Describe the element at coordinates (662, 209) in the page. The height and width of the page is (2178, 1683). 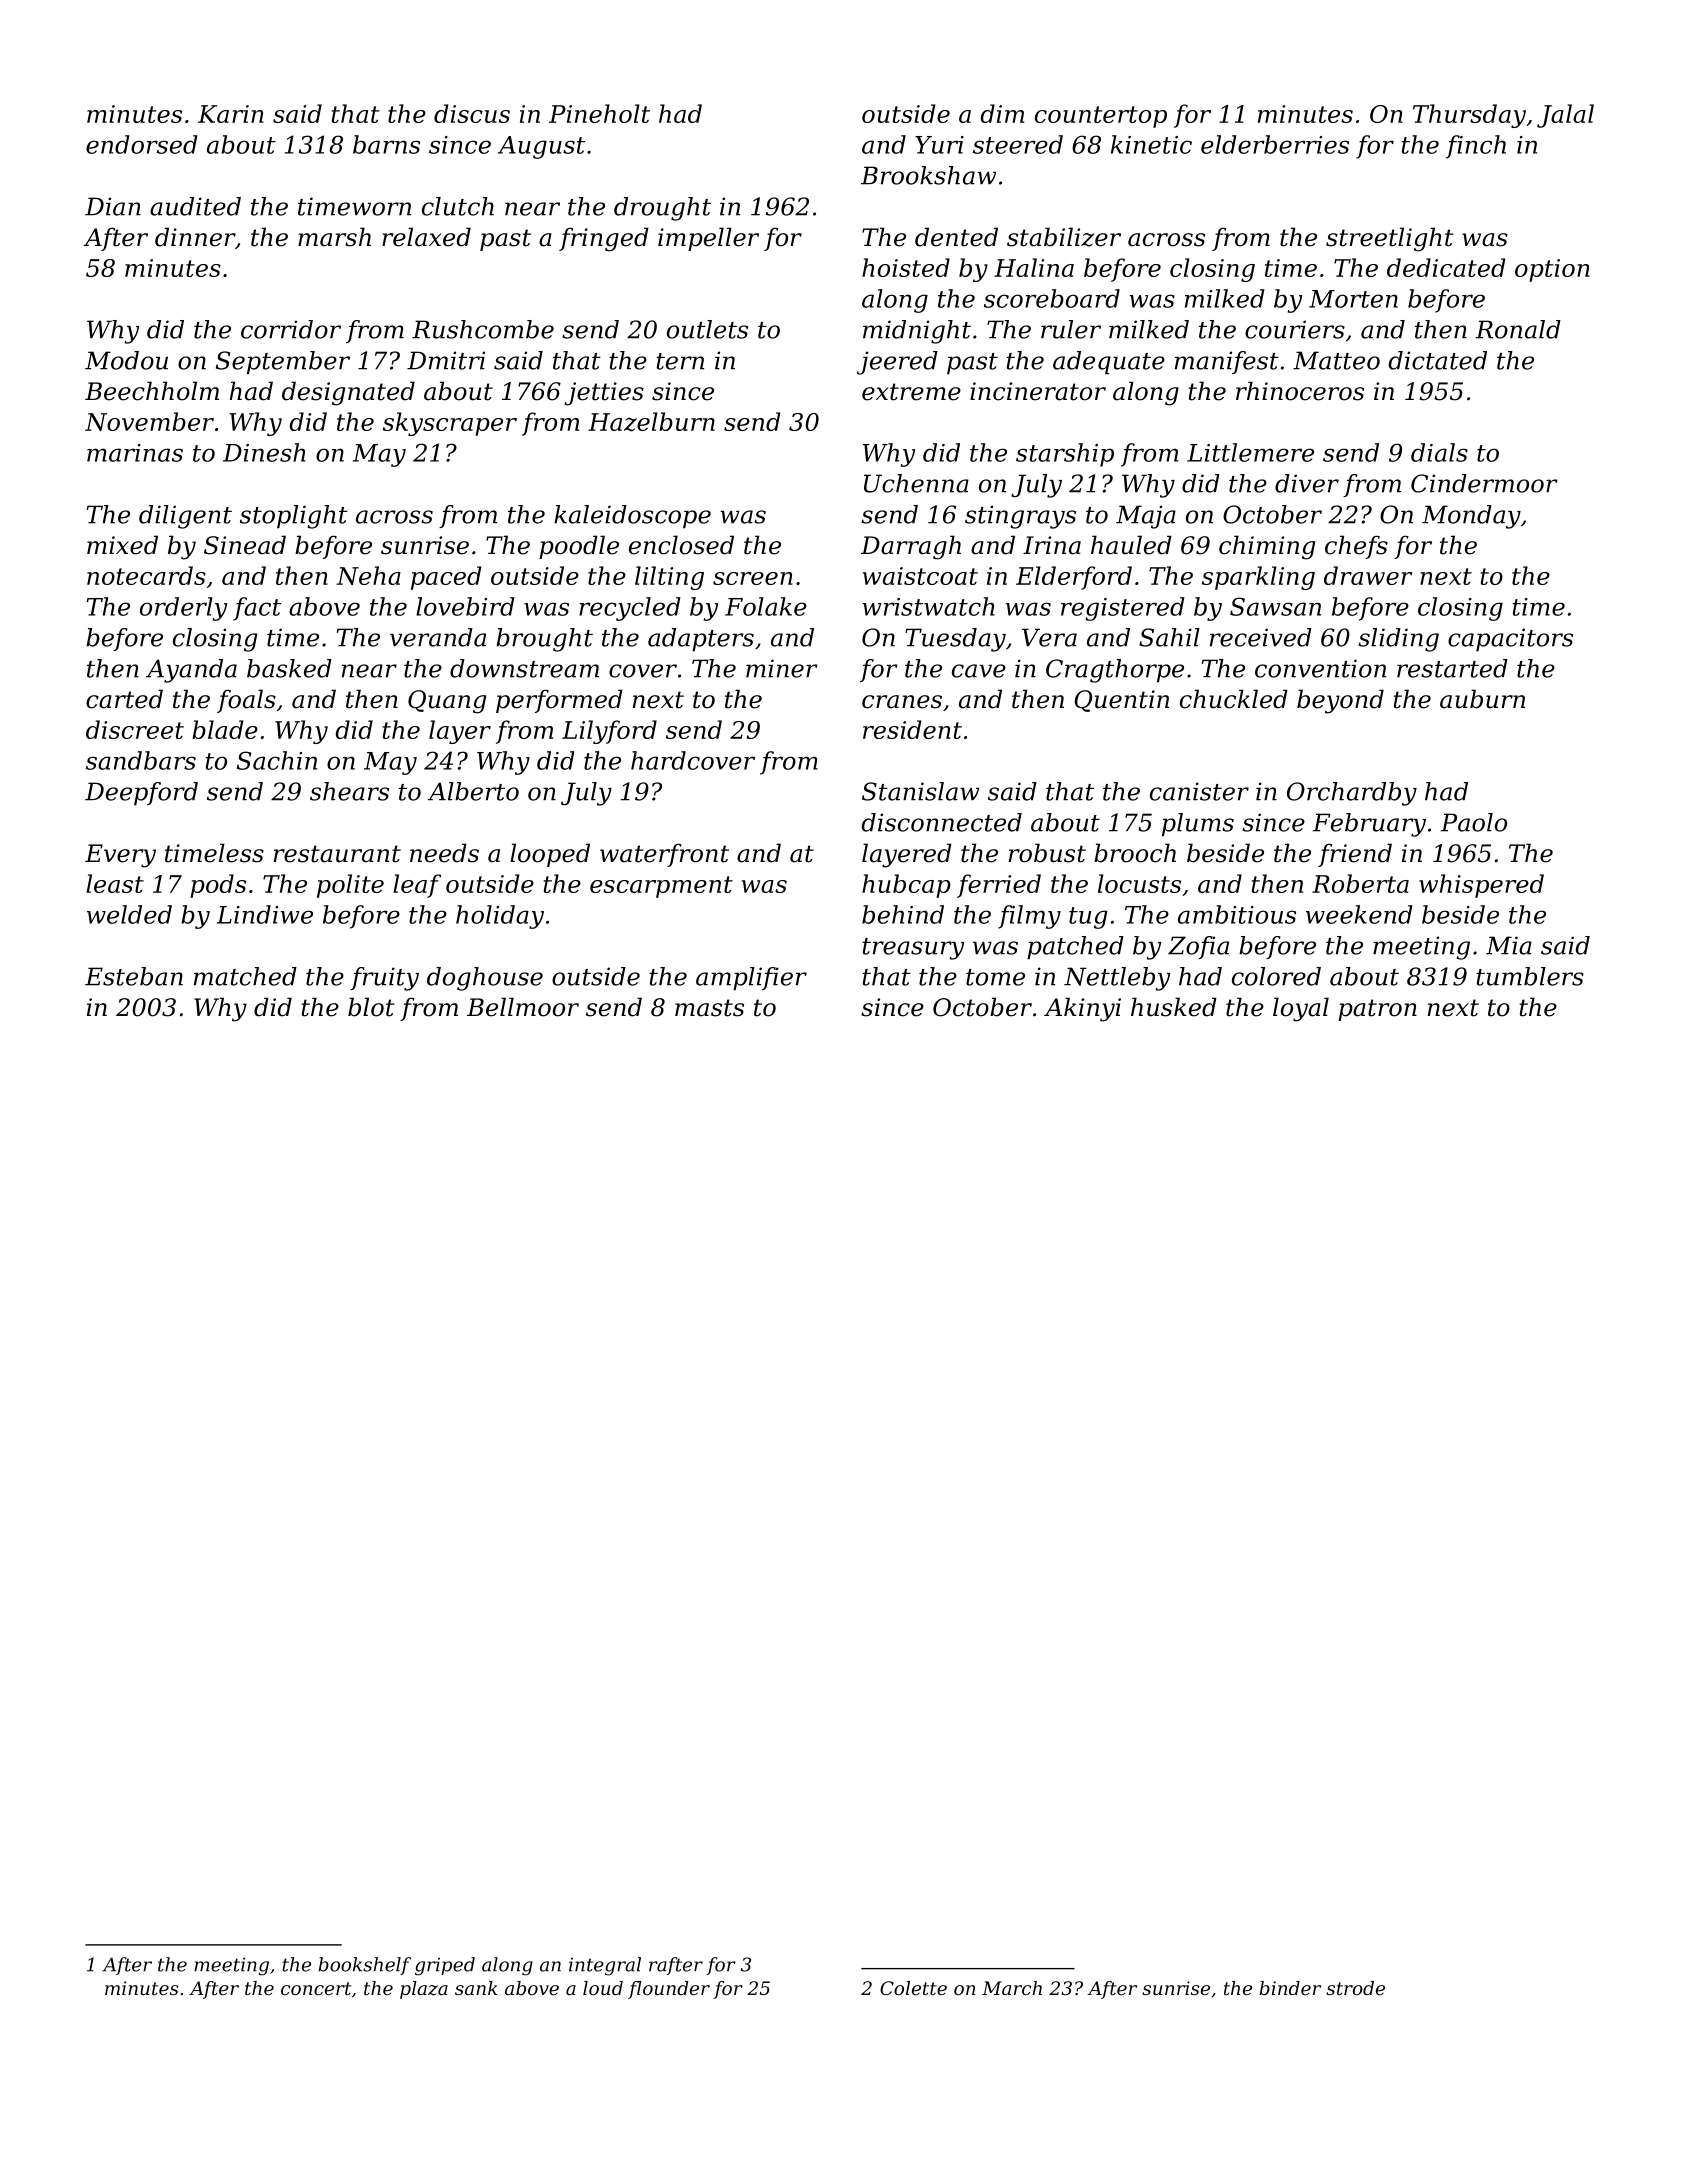
I see `drought` at that location.
